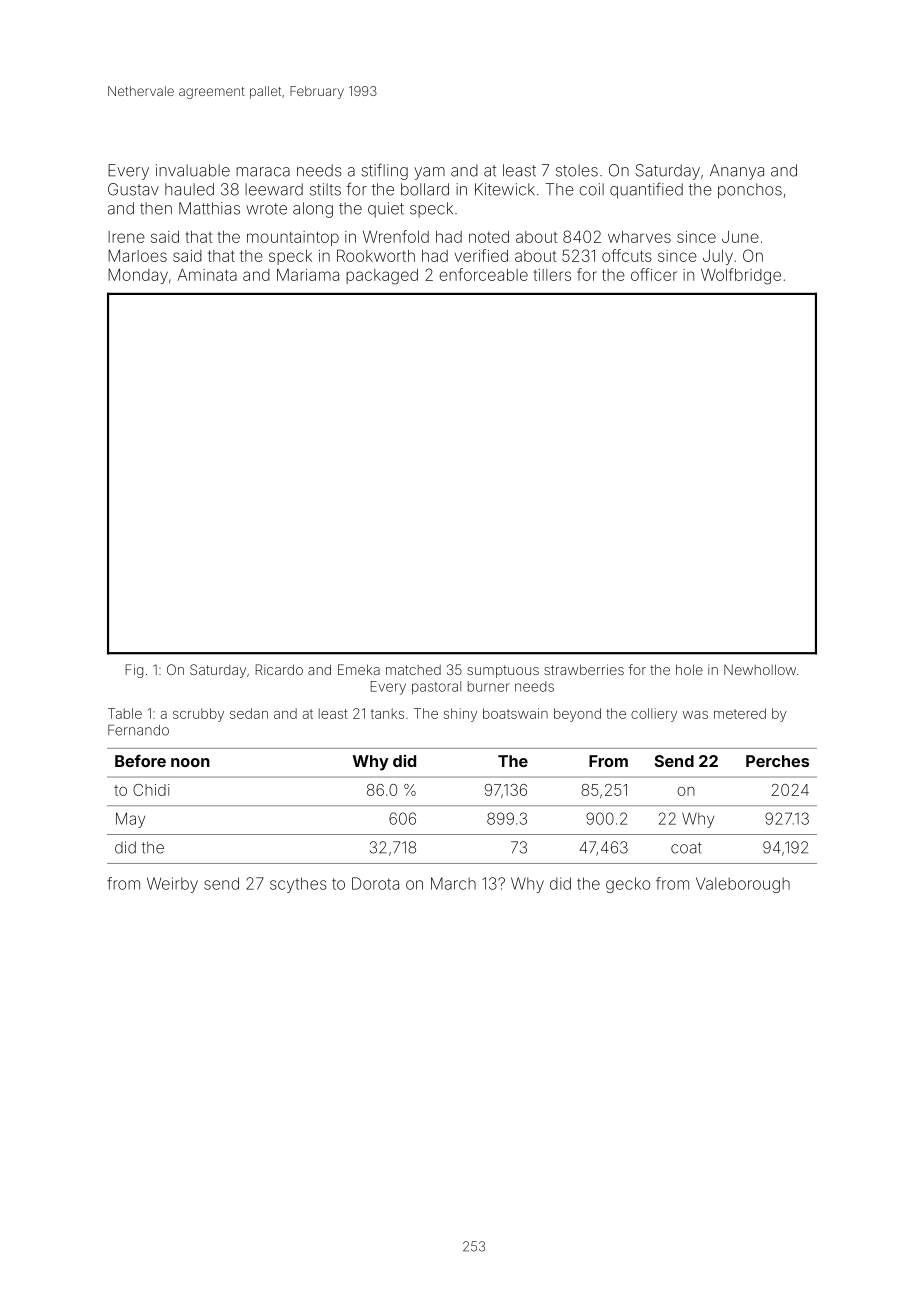 The width and height of the page is (924, 1311). I want to click on Kitewick, so click(505, 189).
